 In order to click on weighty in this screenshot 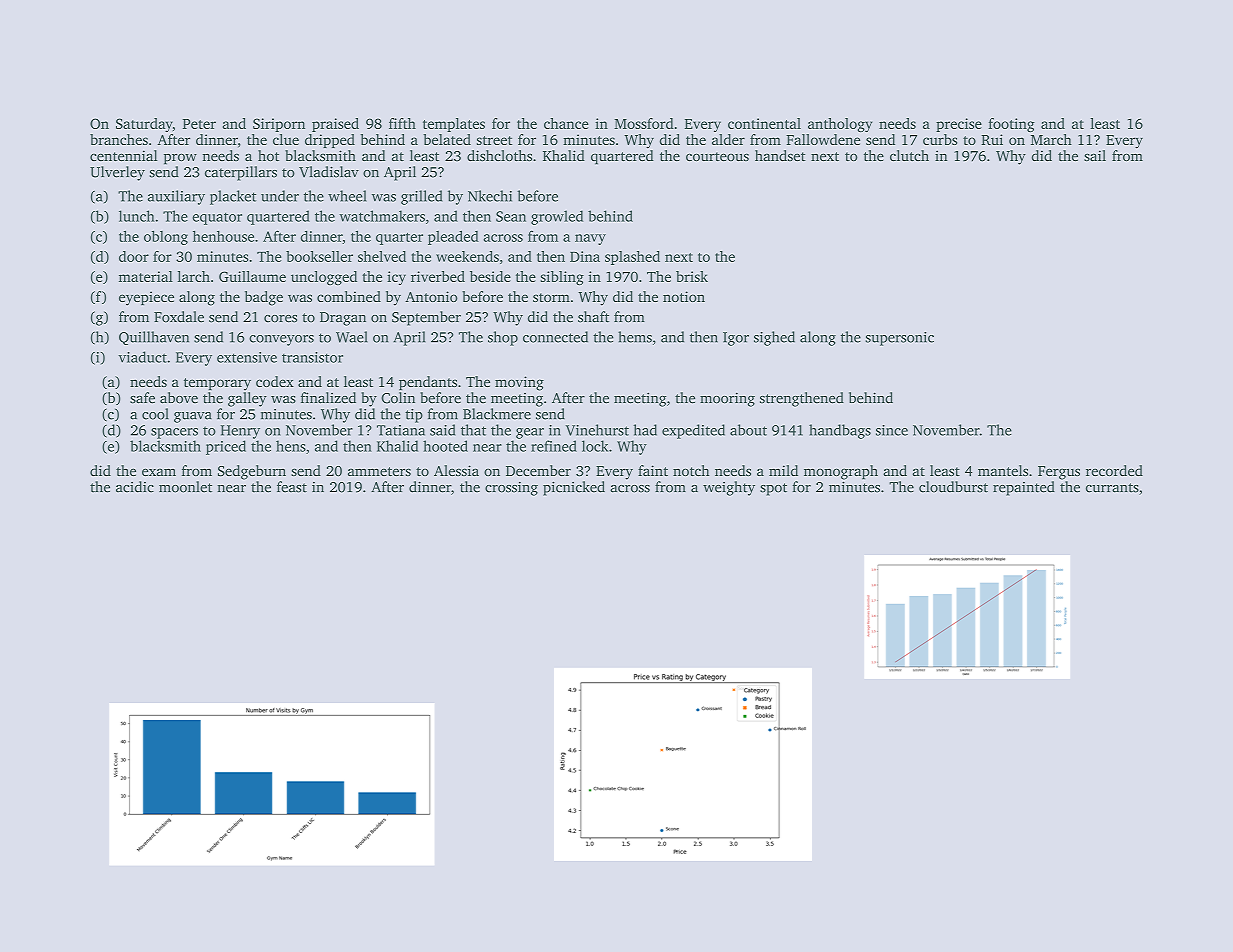, I will do `click(729, 488)`.
